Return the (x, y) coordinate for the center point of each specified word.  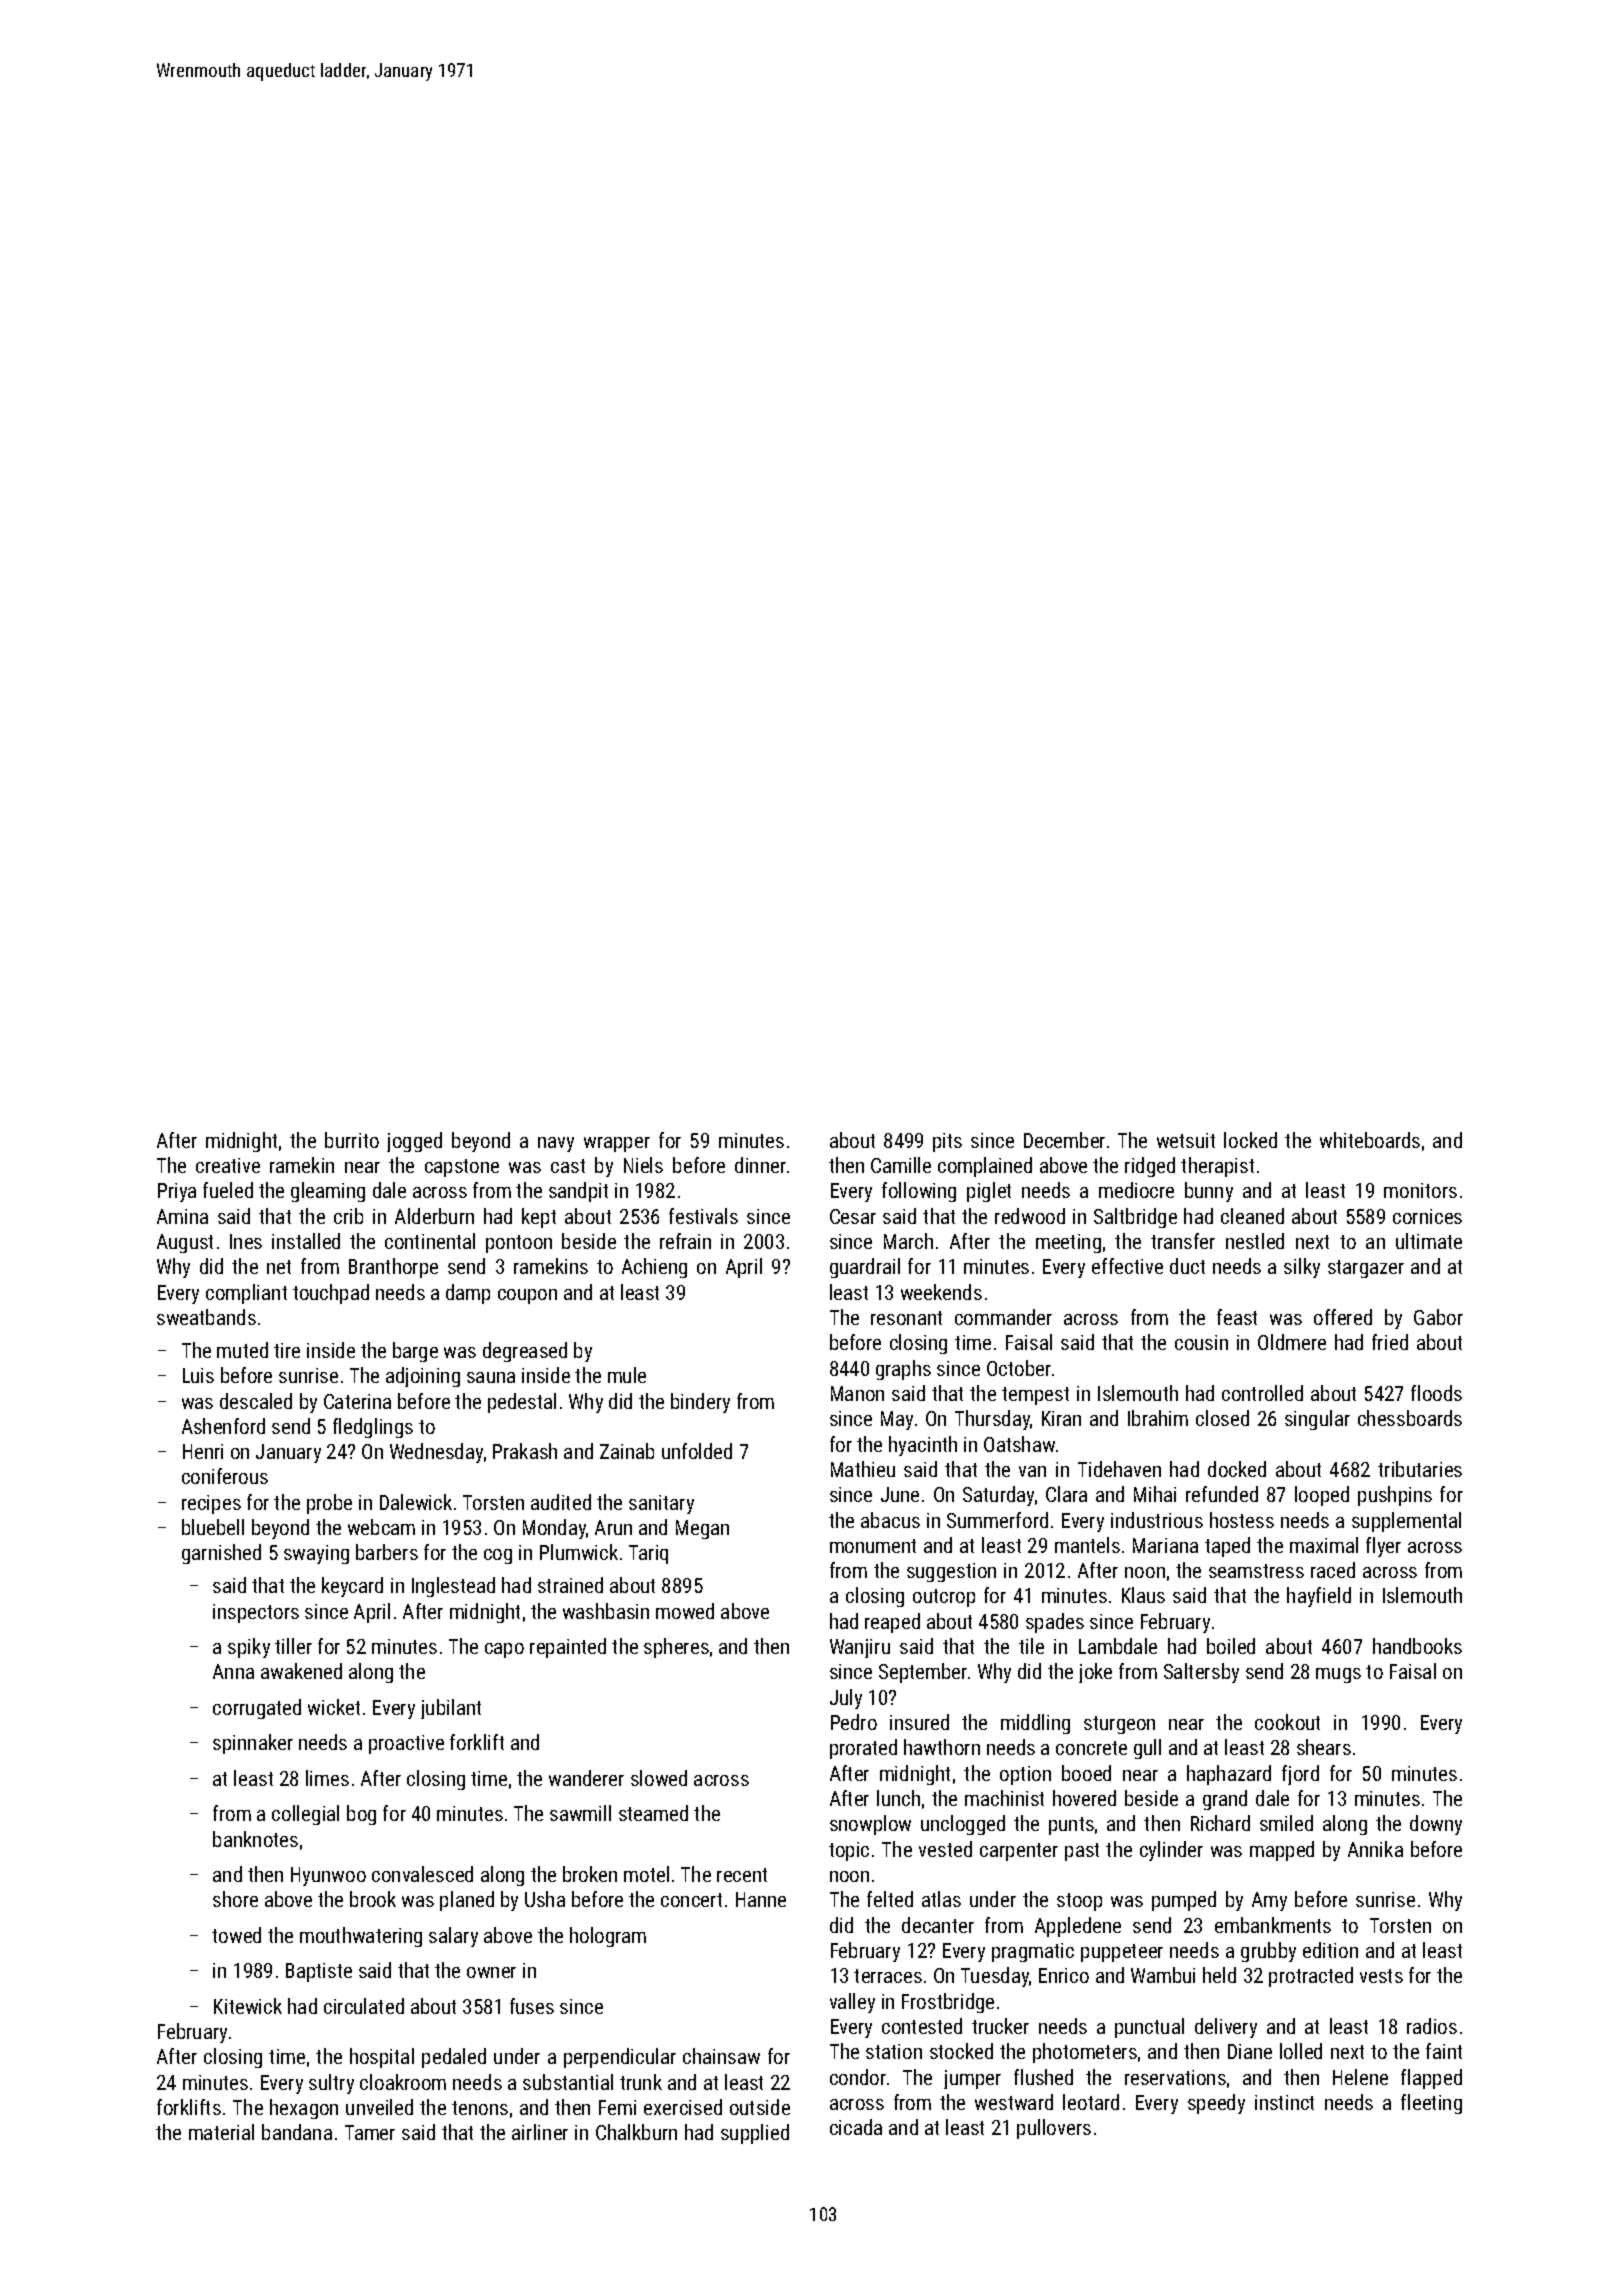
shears (1324, 1747)
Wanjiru (860, 1648)
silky (1302, 1268)
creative (228, 1165)
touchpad (331, 1294)
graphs (903, 1370)
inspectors (256, 1613)
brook (373, 1899)
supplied (755, 2134)
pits (947, 1142)
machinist (1004, 1798)
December (1064, 1140)
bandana (297, 2132)
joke (1095, 1673)
